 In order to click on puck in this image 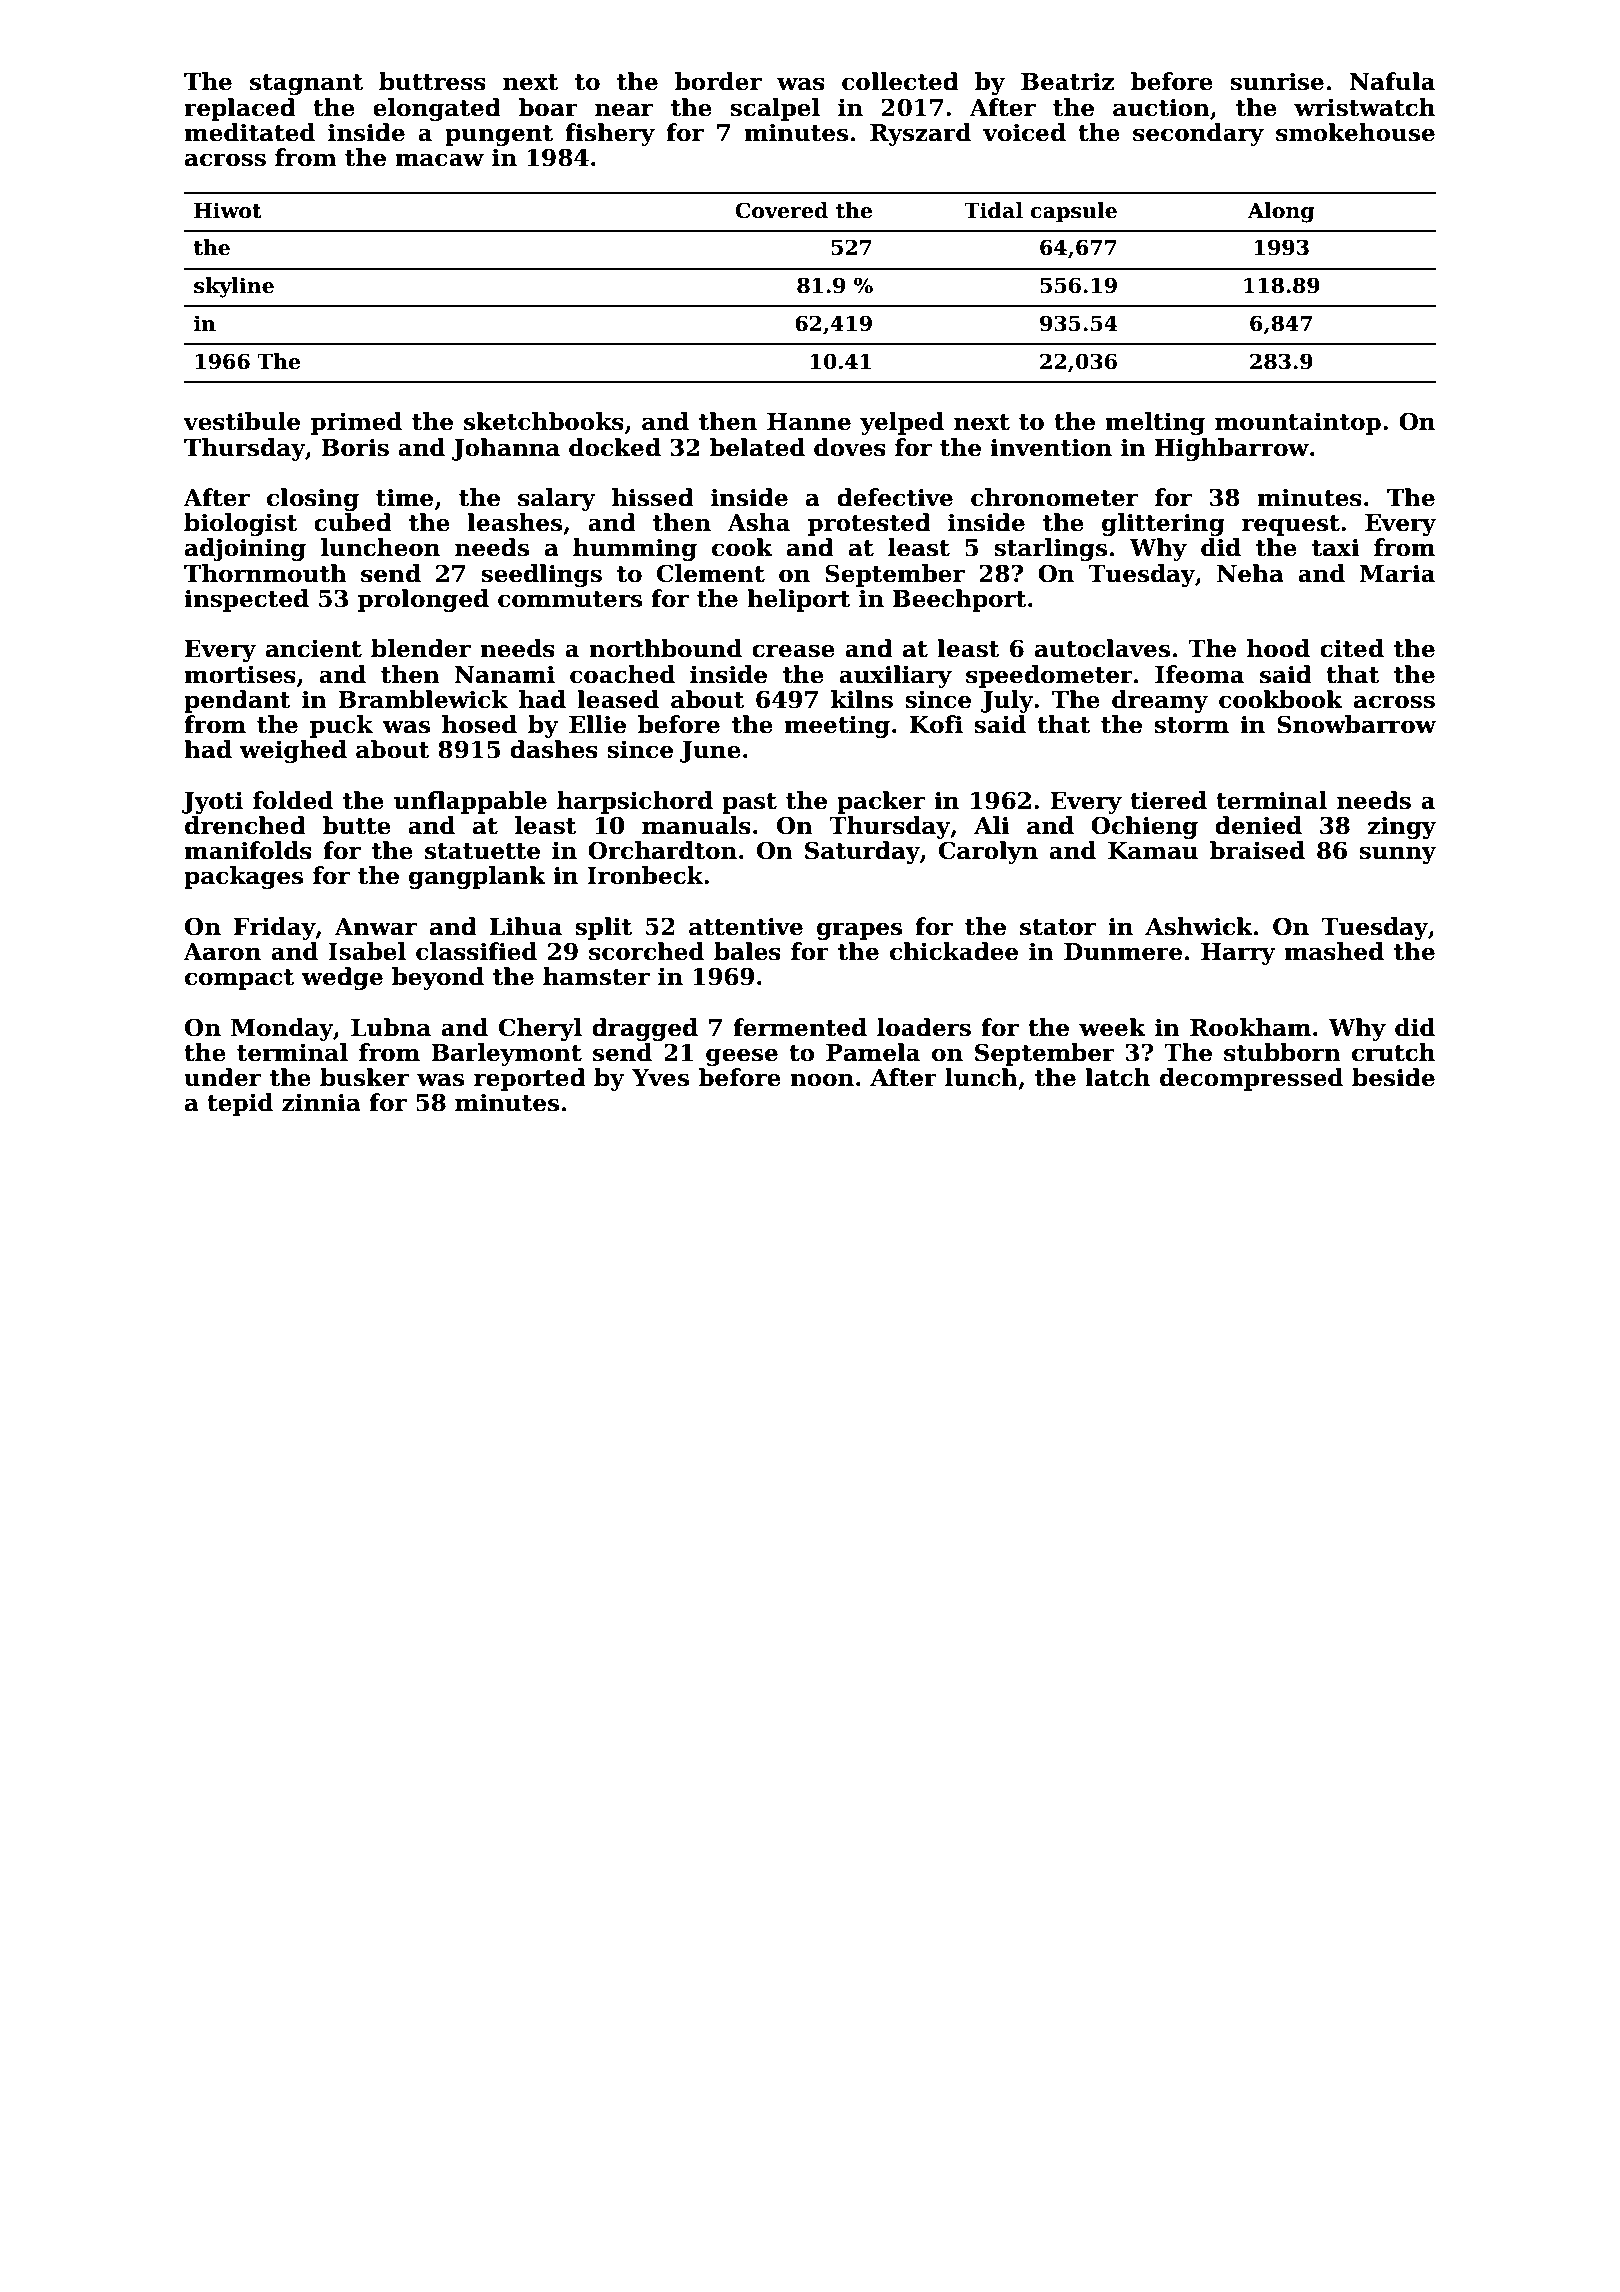, I will do `click(341, 726)`.
